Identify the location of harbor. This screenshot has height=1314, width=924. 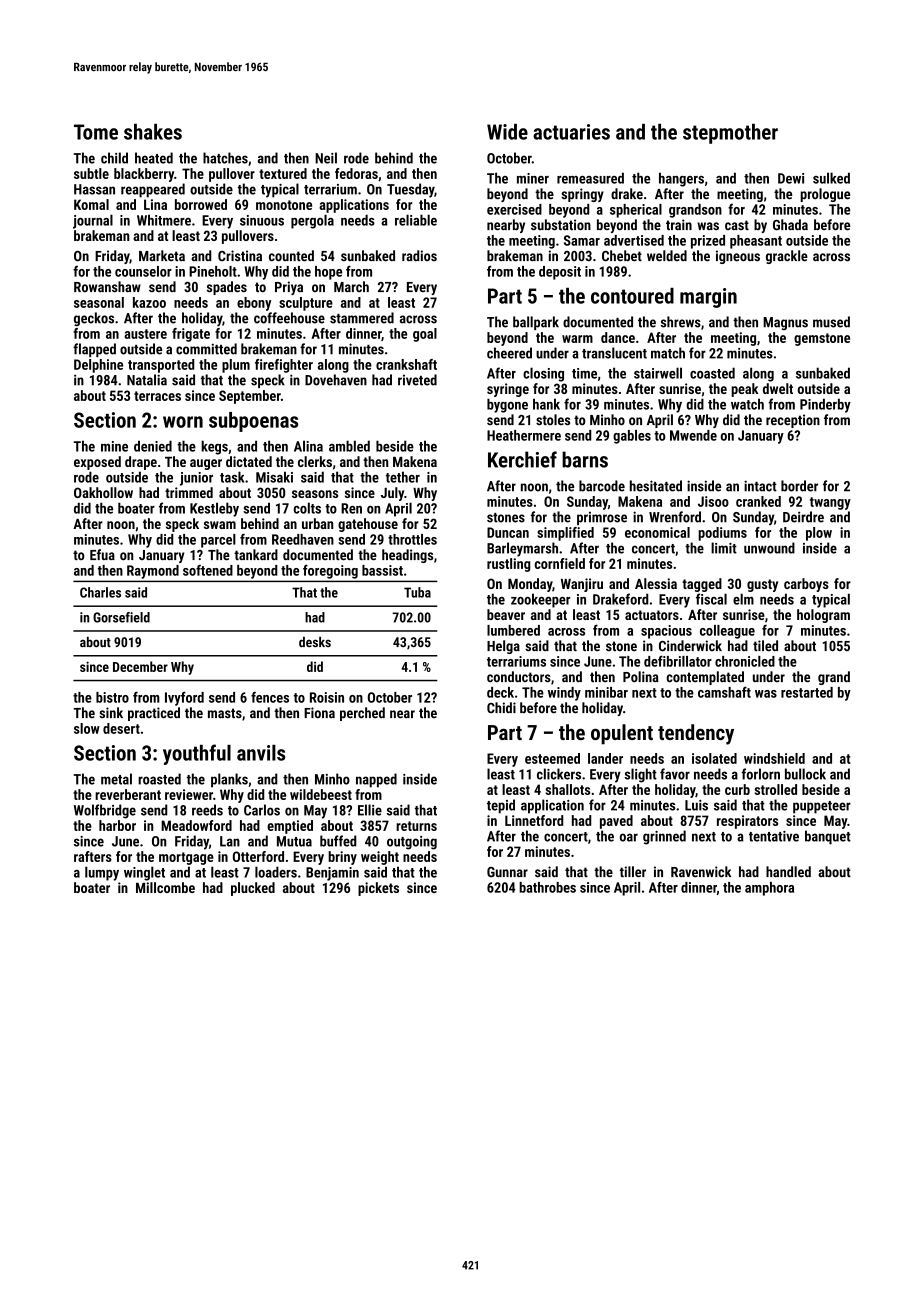
(117, 825).
